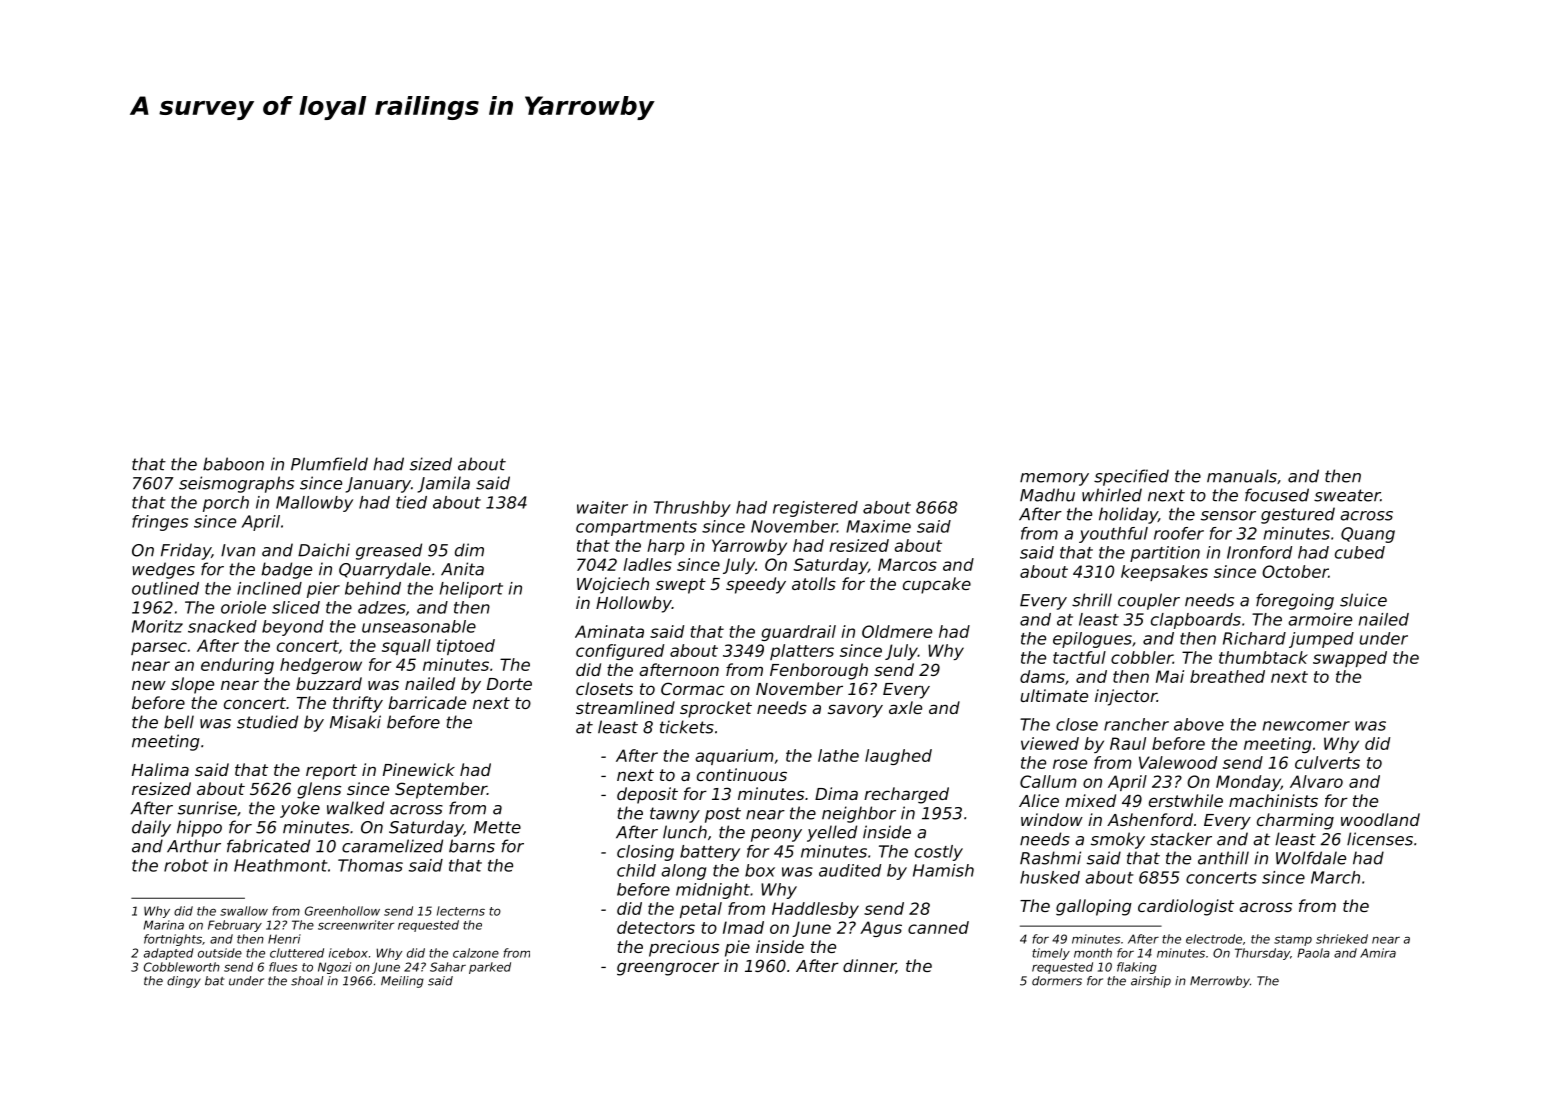  Describe the element at coordinates (1380, 839) in the page. I see `licenses` at that location.
